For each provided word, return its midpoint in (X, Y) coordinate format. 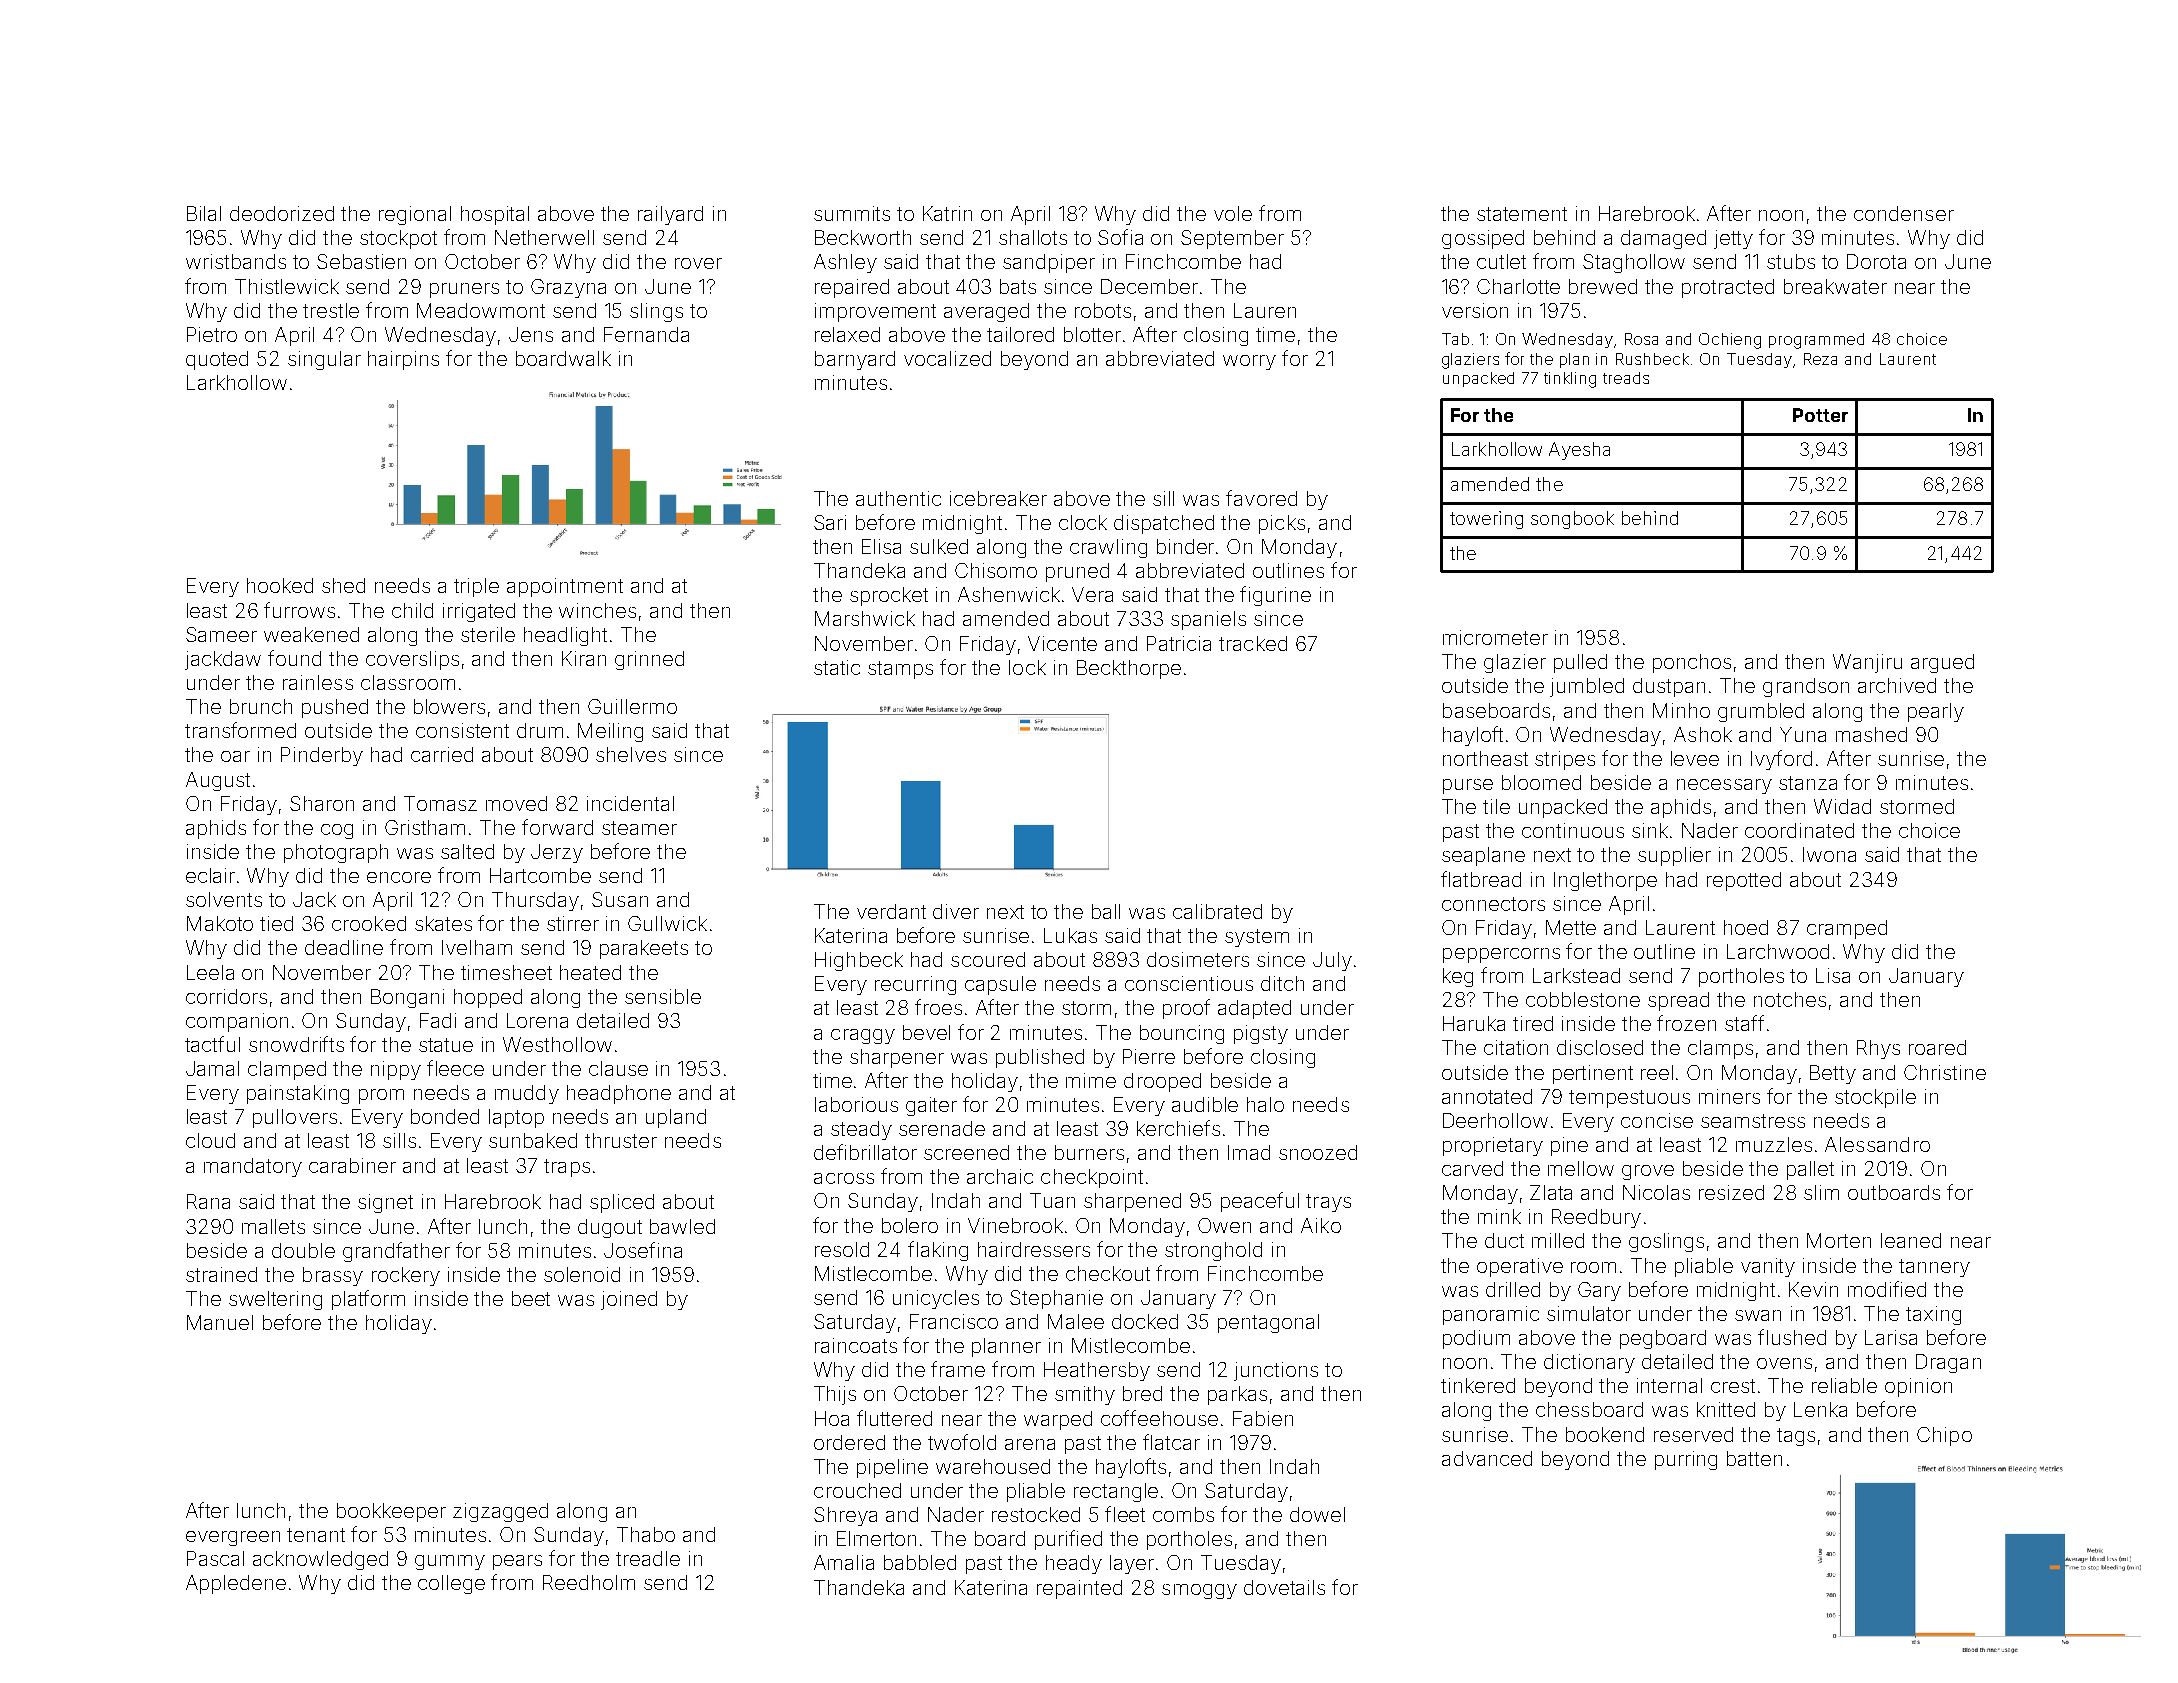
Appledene (236, 1584)
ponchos (1692, 663)
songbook (1572, 520)
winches (597, 610)
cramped (1847, 929)
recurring (915, 985)
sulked (939, 546)
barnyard (855, 360)
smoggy (1199, 1591)
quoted (217, 360)
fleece (455, 1068)
